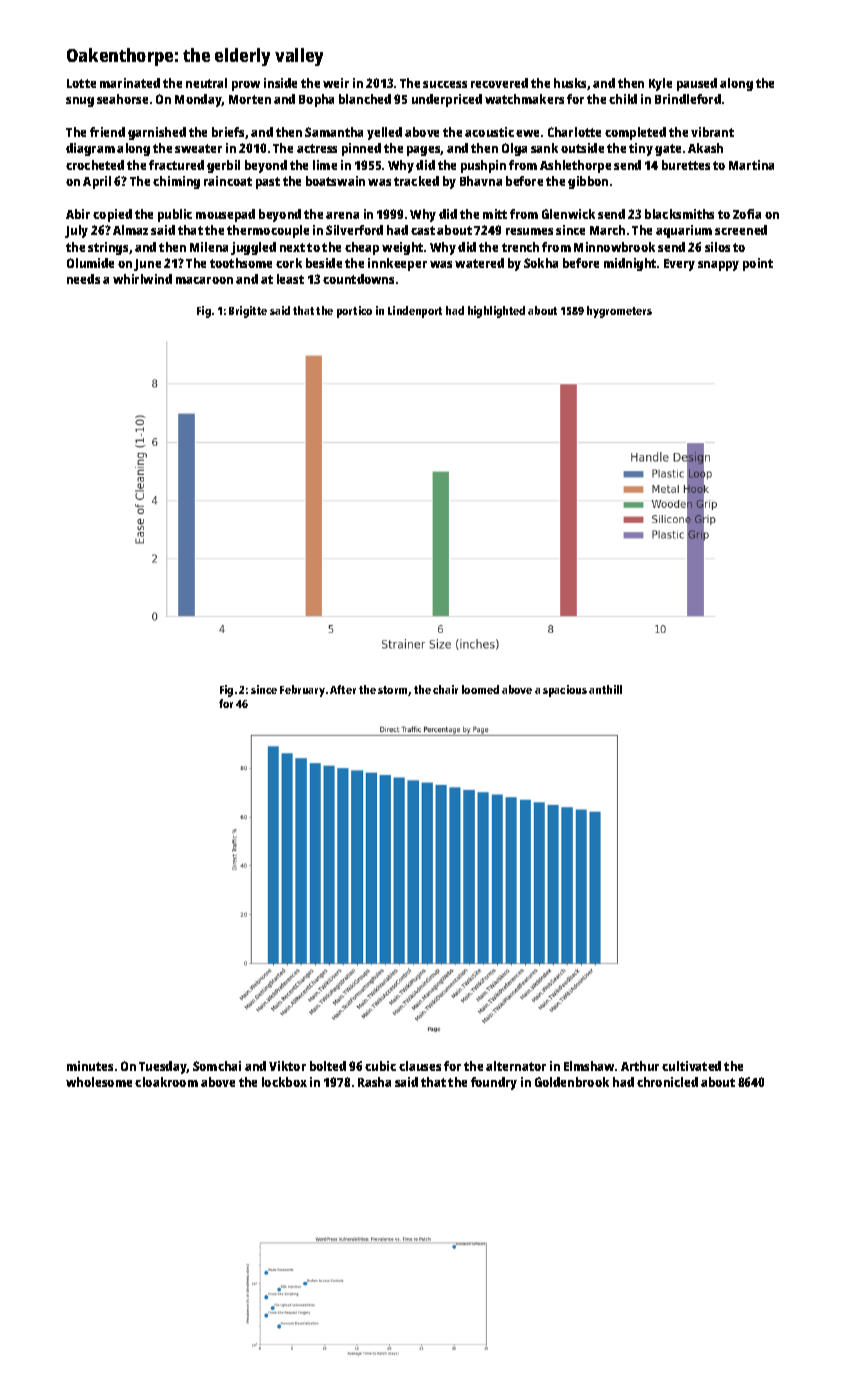  Describe the element at coordinates (619, 312) in the document. I see `hygrometers` at that location.
